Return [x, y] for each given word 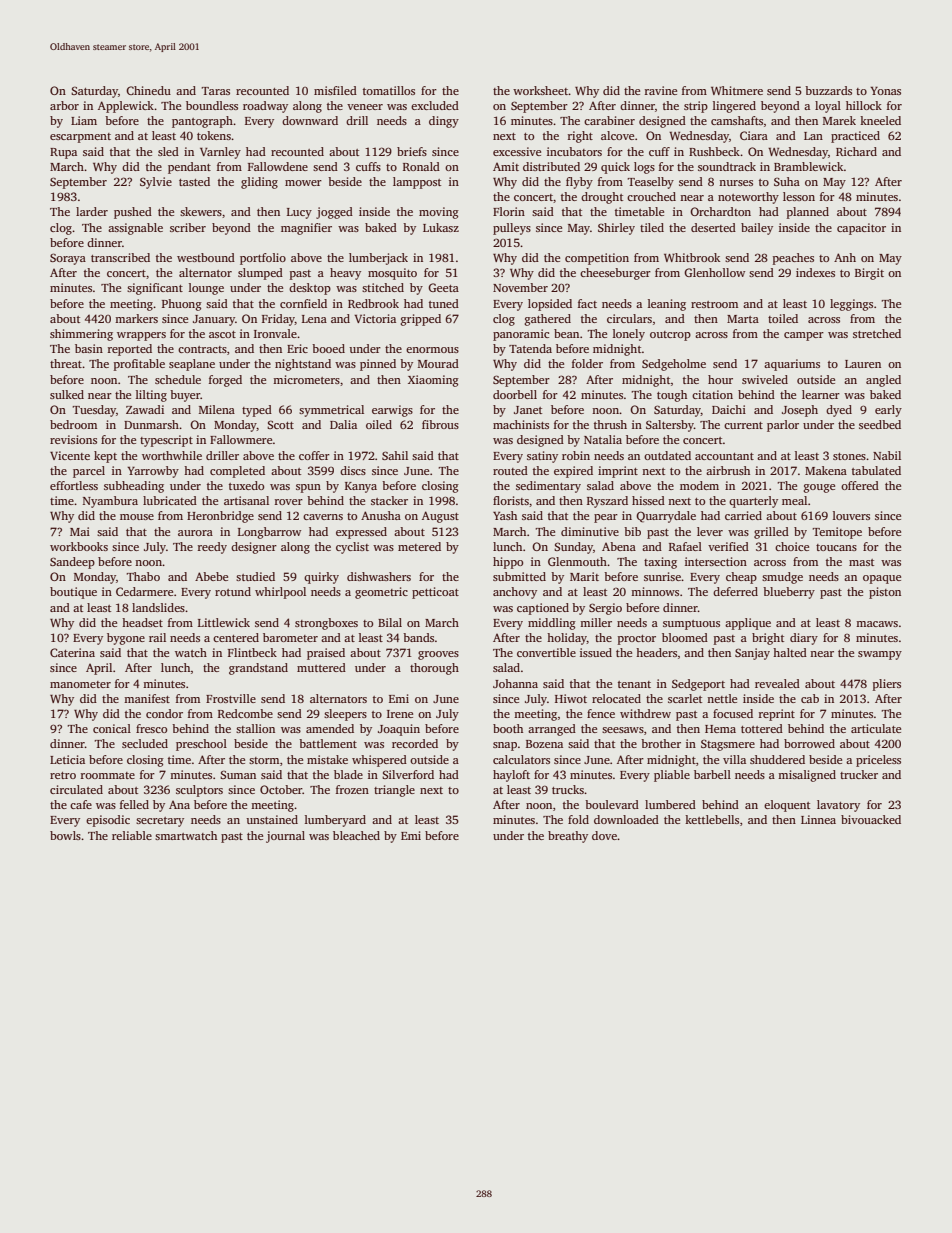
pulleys [512, 229]
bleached [356, 835]
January [214, 320]
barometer [290, 637]
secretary [160, 822]
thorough [434, 669]
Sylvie [156, 183]
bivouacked [871, 819]
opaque [882, 579]
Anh [845, 257]
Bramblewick [809, 166]
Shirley [616, 229]
